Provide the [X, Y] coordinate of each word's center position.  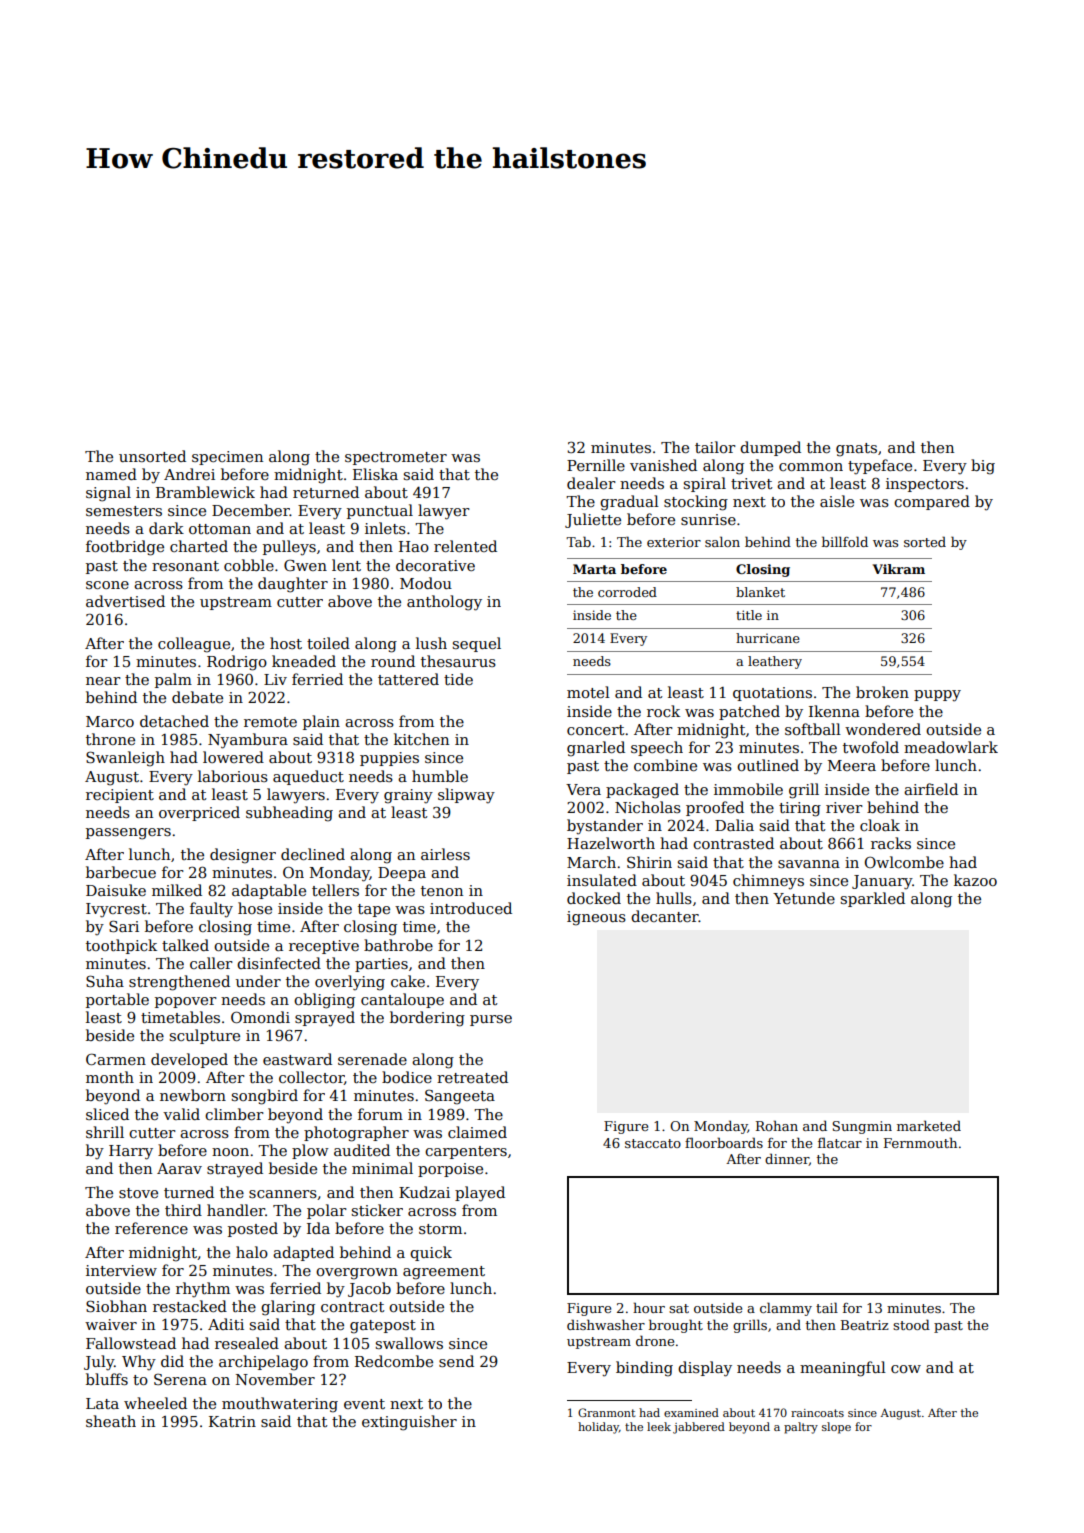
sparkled [873, 899]
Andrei [189, 474]
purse [491, 1020]
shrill [105, 1132]
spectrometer [396, 458]
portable [117, 1000]
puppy [937, 696]
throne [110, 739]
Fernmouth [920, 1142]
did [172, 1361]
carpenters [466, 1152]
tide [458, 679]
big [983, 467]
